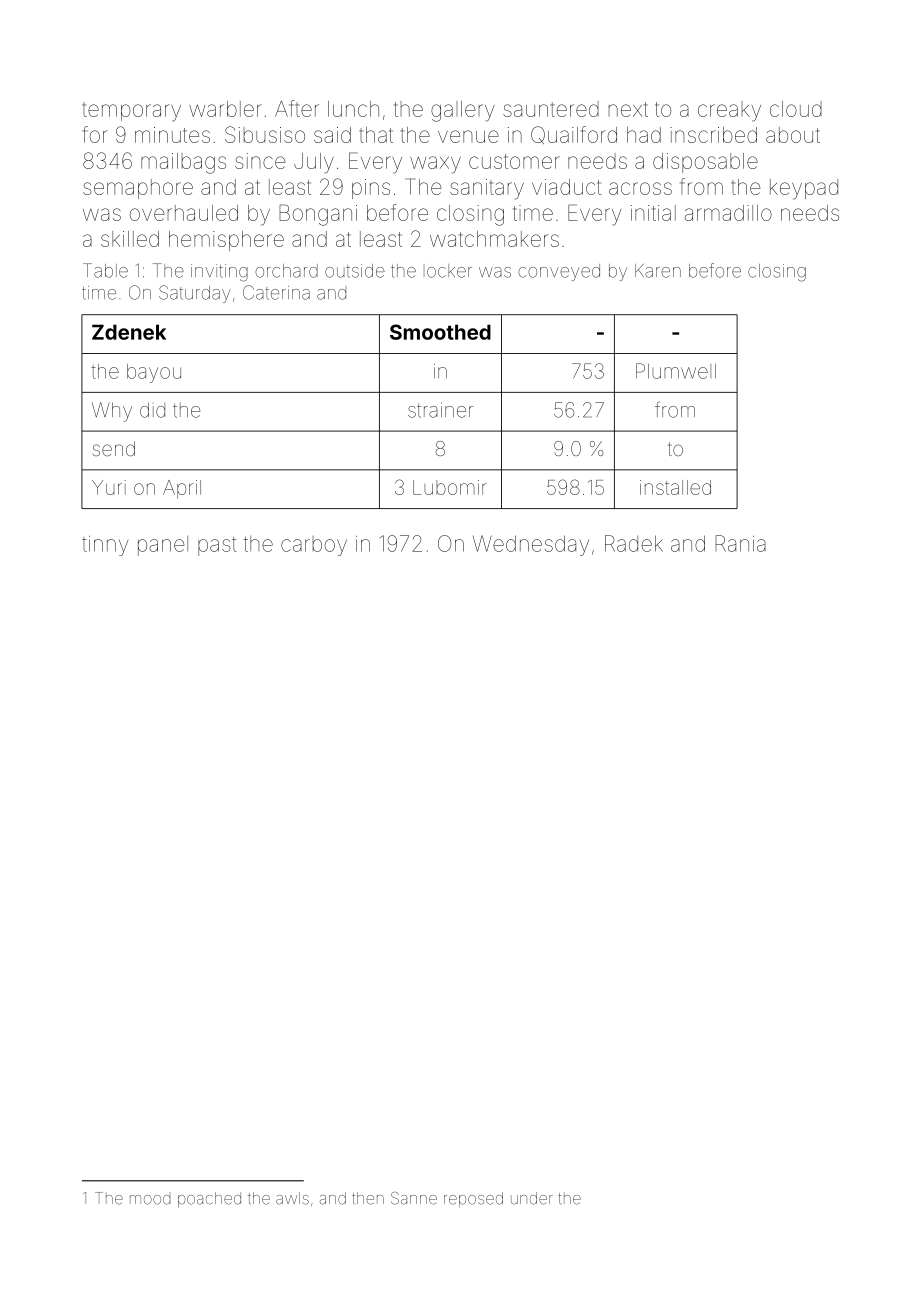 This document has height=1311, width=924. Describe the element at coordinates (532, 1198) in the document. I see `under` at that location.
